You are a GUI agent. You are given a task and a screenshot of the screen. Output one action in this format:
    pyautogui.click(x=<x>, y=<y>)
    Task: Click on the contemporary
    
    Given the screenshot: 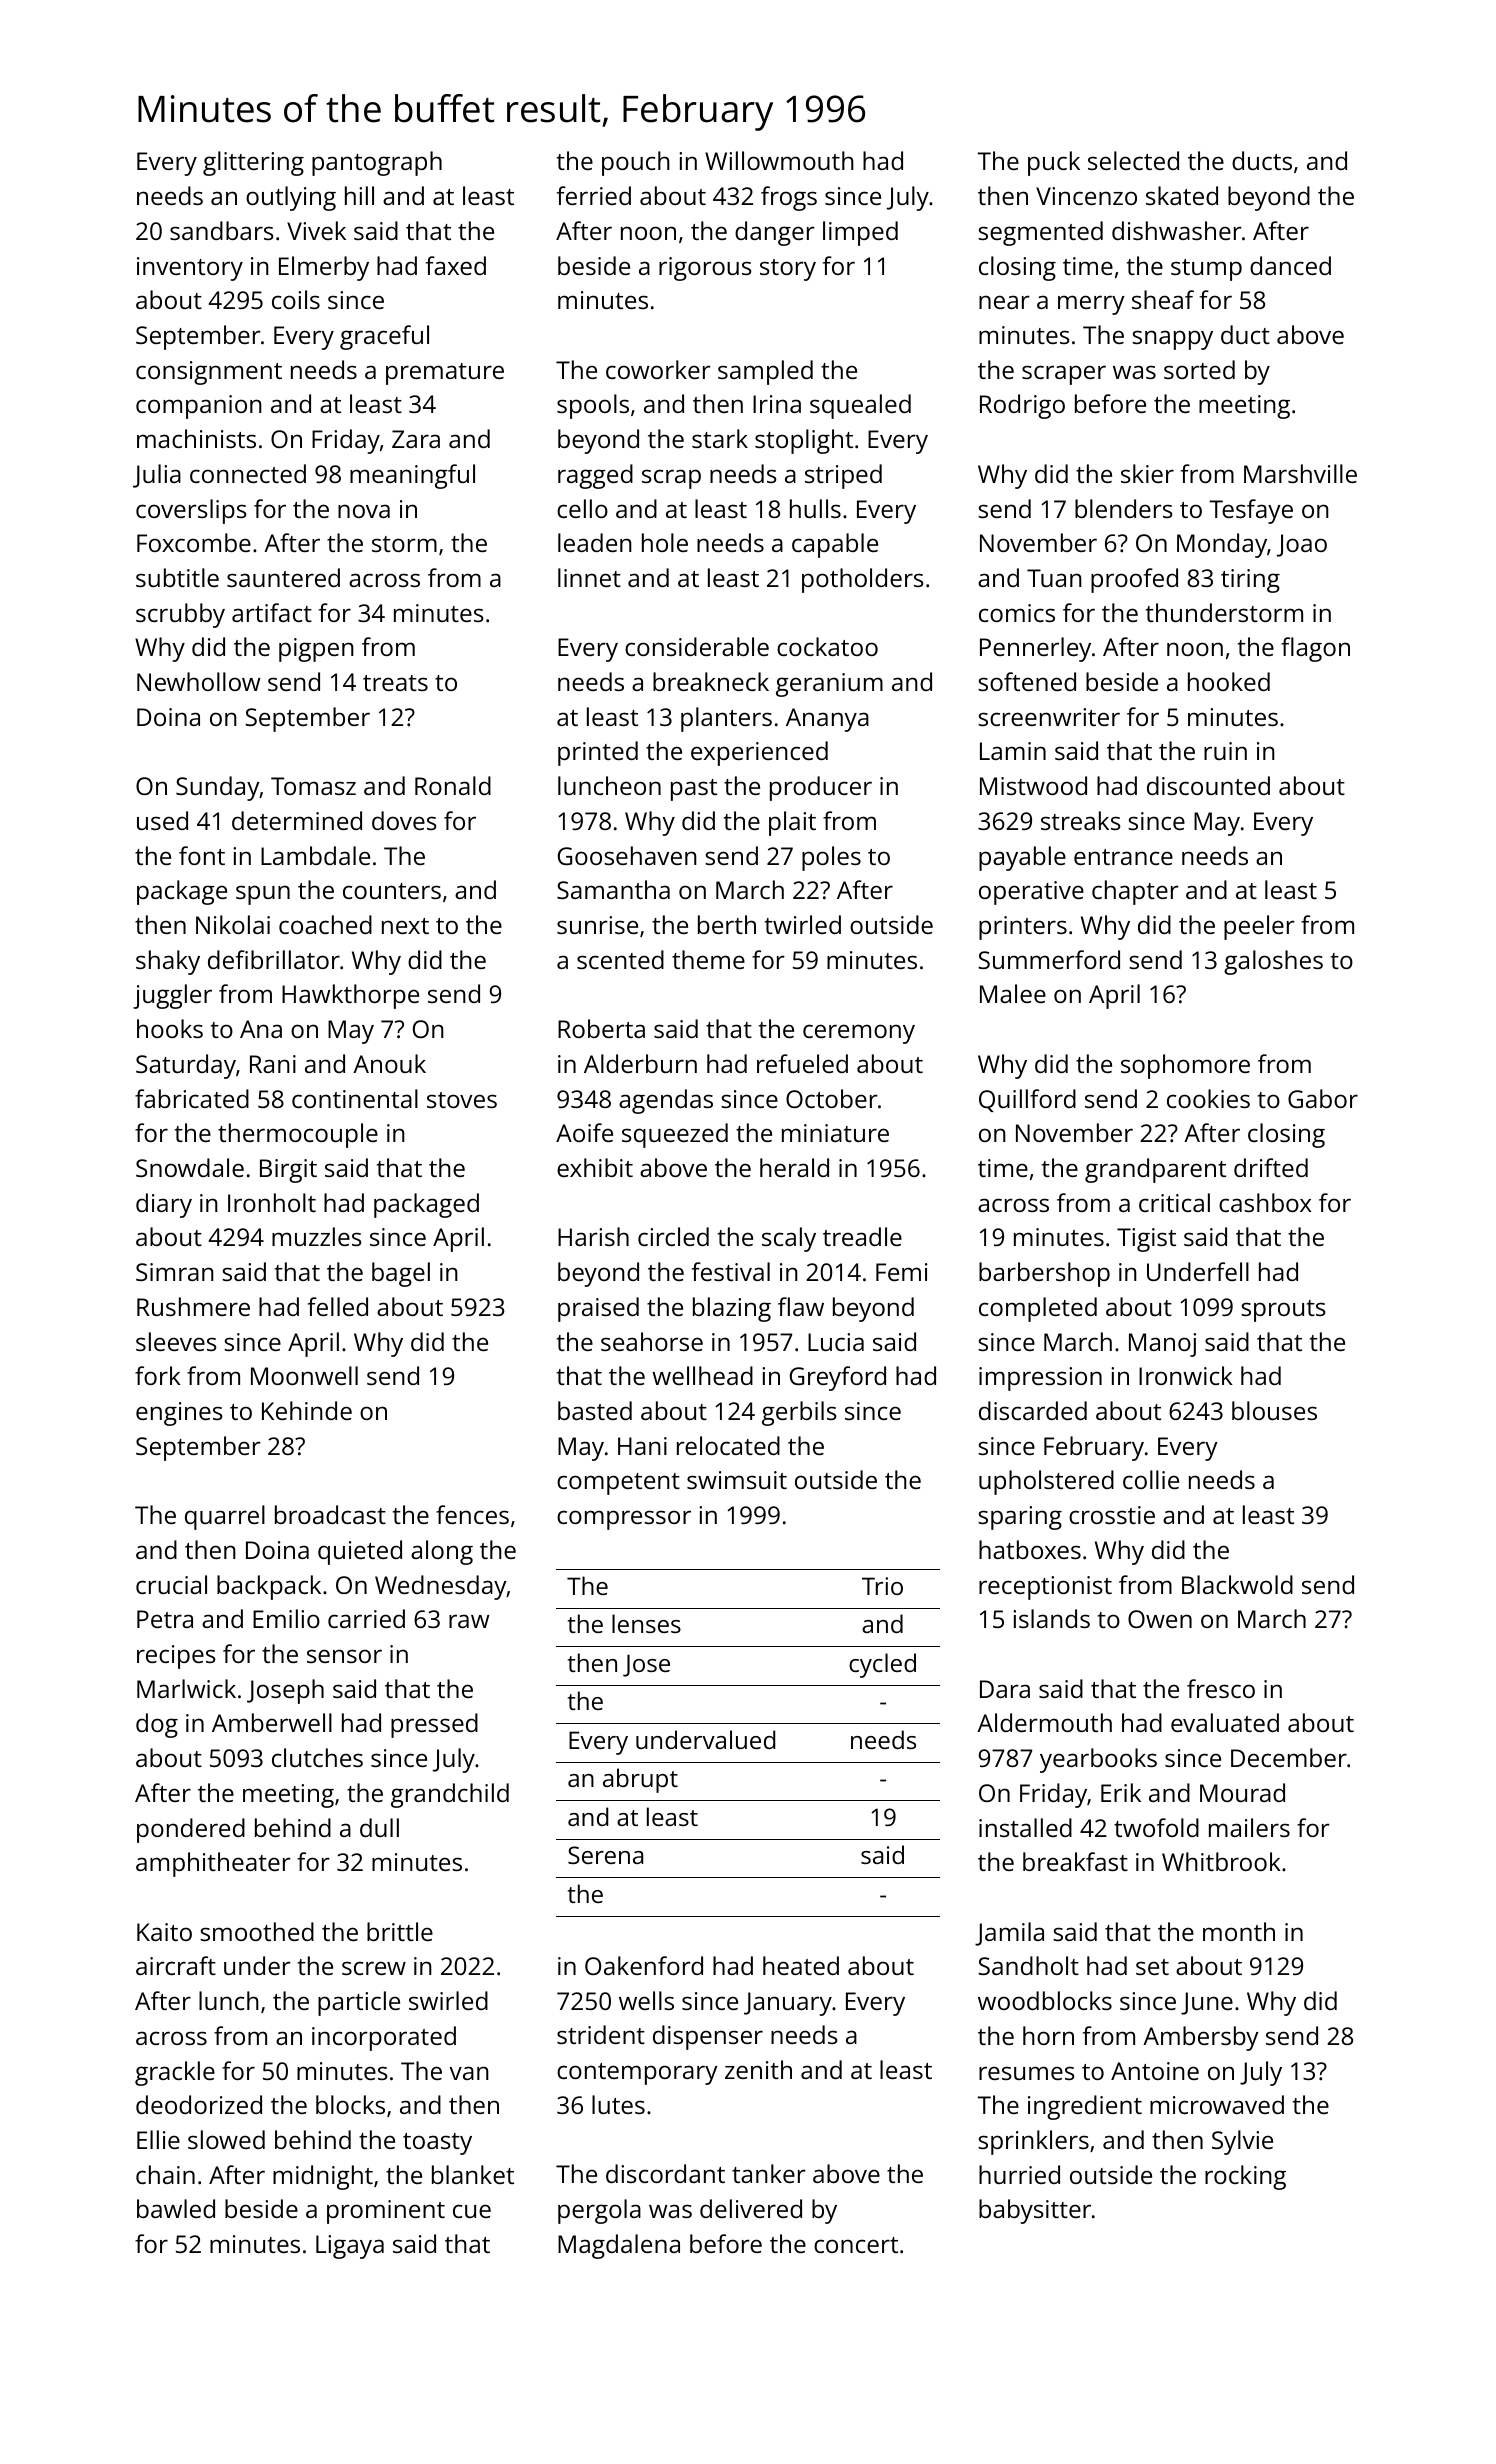 What is the action you would take?
    pyautogui.click(x=637, y=2074)
